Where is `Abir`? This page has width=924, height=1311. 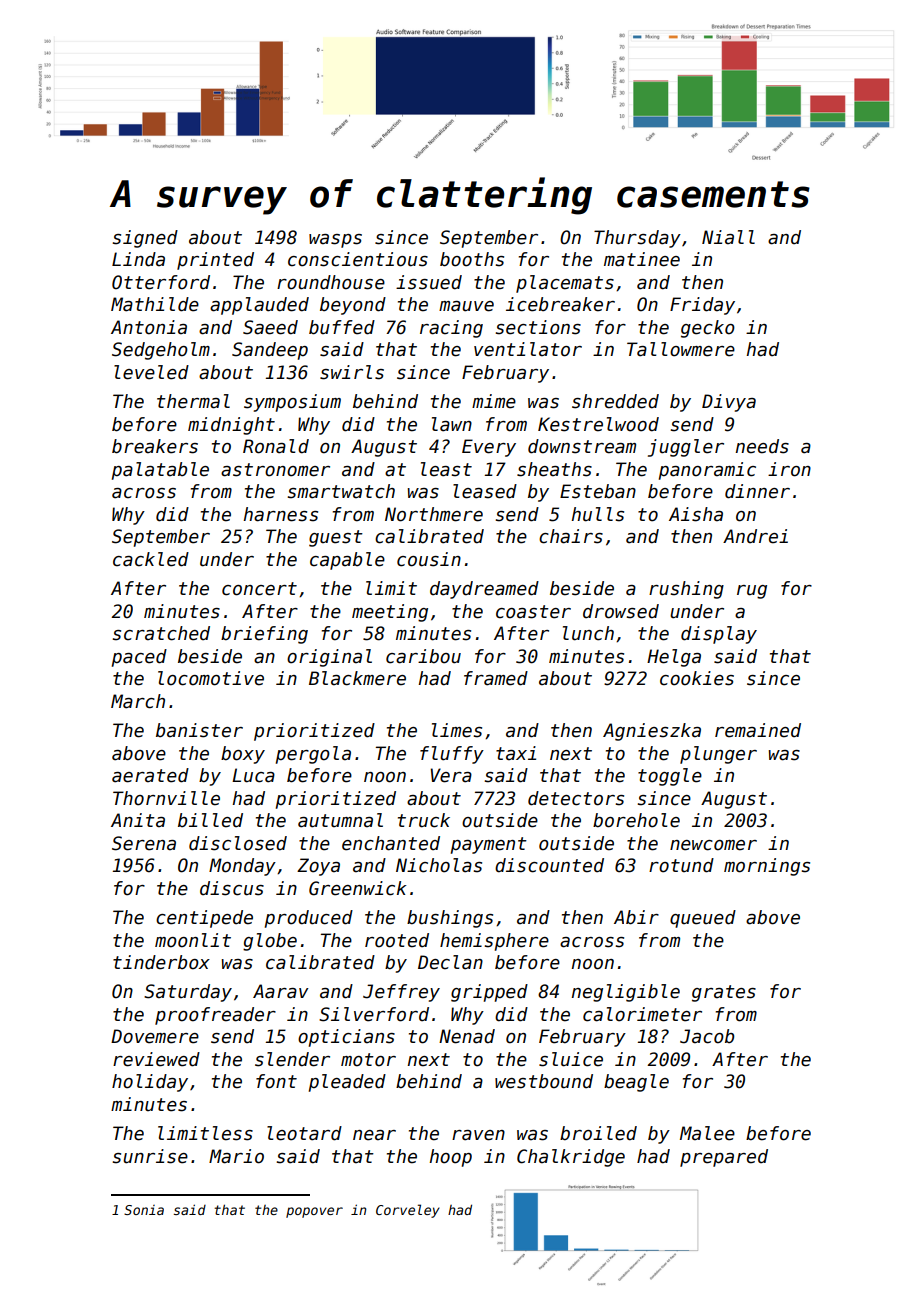 Abir is located at coordinates (636, 917).
